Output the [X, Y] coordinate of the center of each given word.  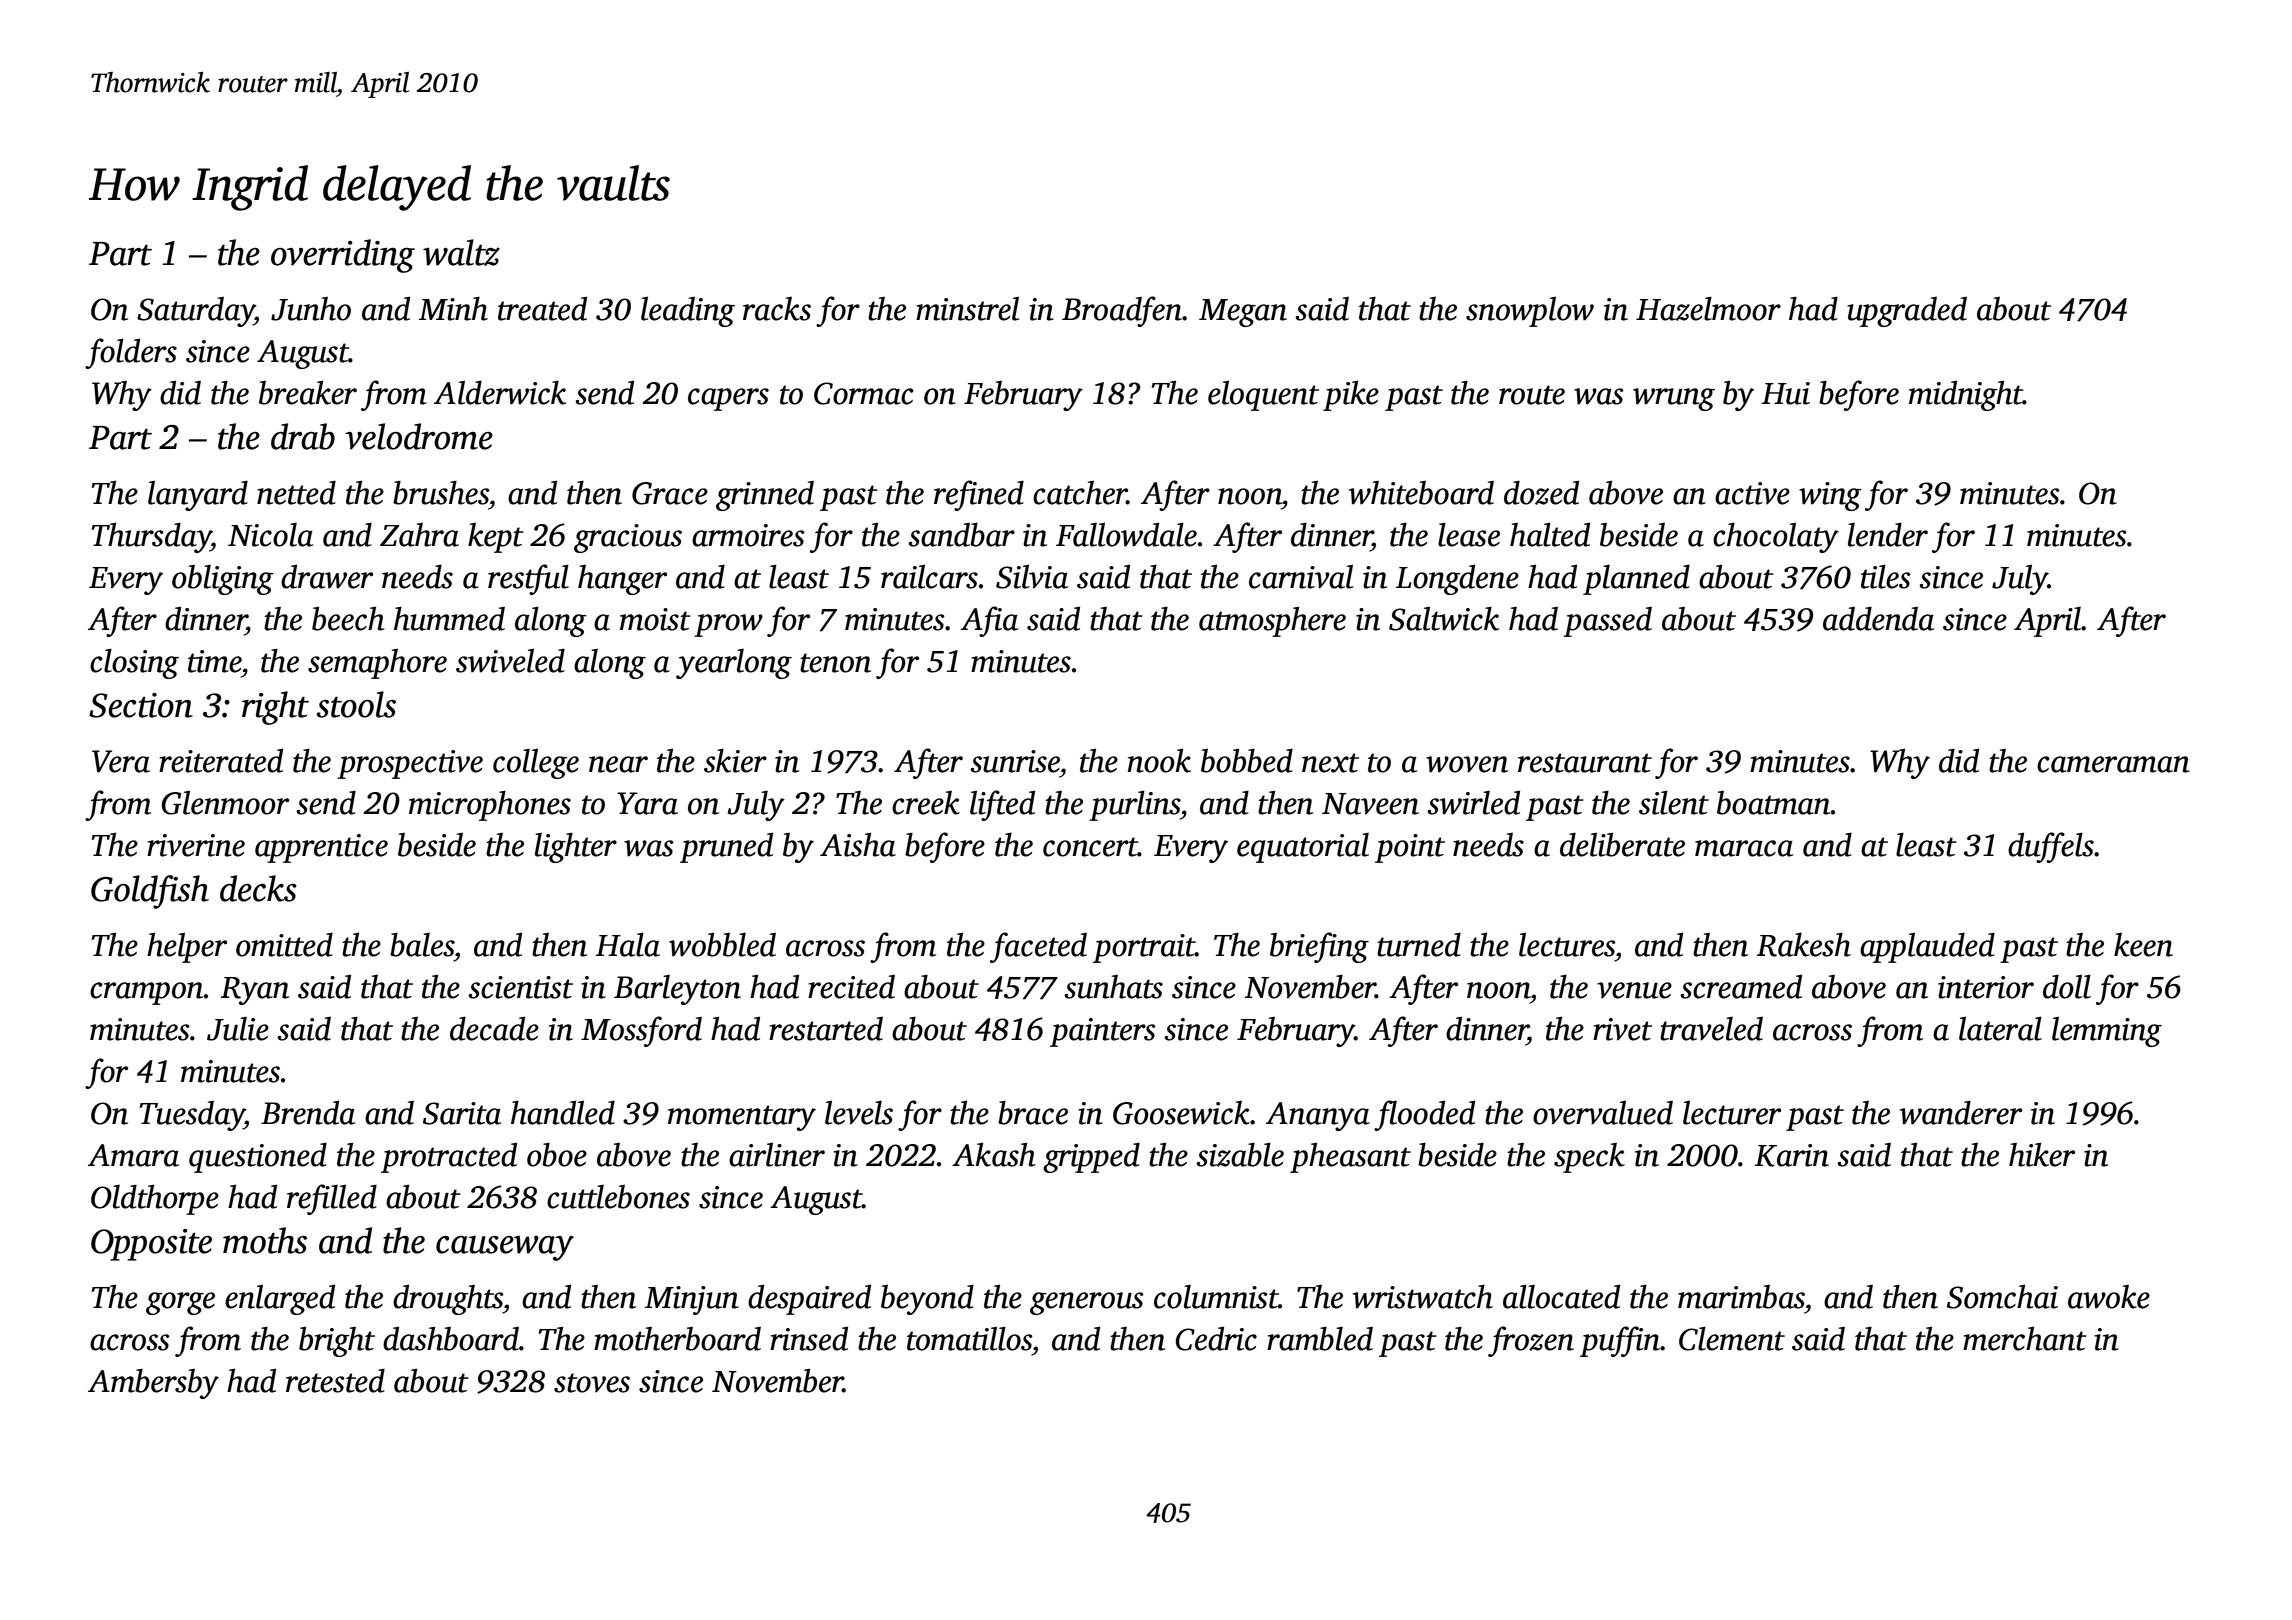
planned [1636, 580]
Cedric [1216, 1339]
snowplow [1530, 312]
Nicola [270, 535]
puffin [1620, 1341]
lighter [576, 848]
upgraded [1907, 312]
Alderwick [500, 393]
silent [1674, 803]
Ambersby [153, 1384]
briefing [1319, 947]
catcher [1080, 493]
